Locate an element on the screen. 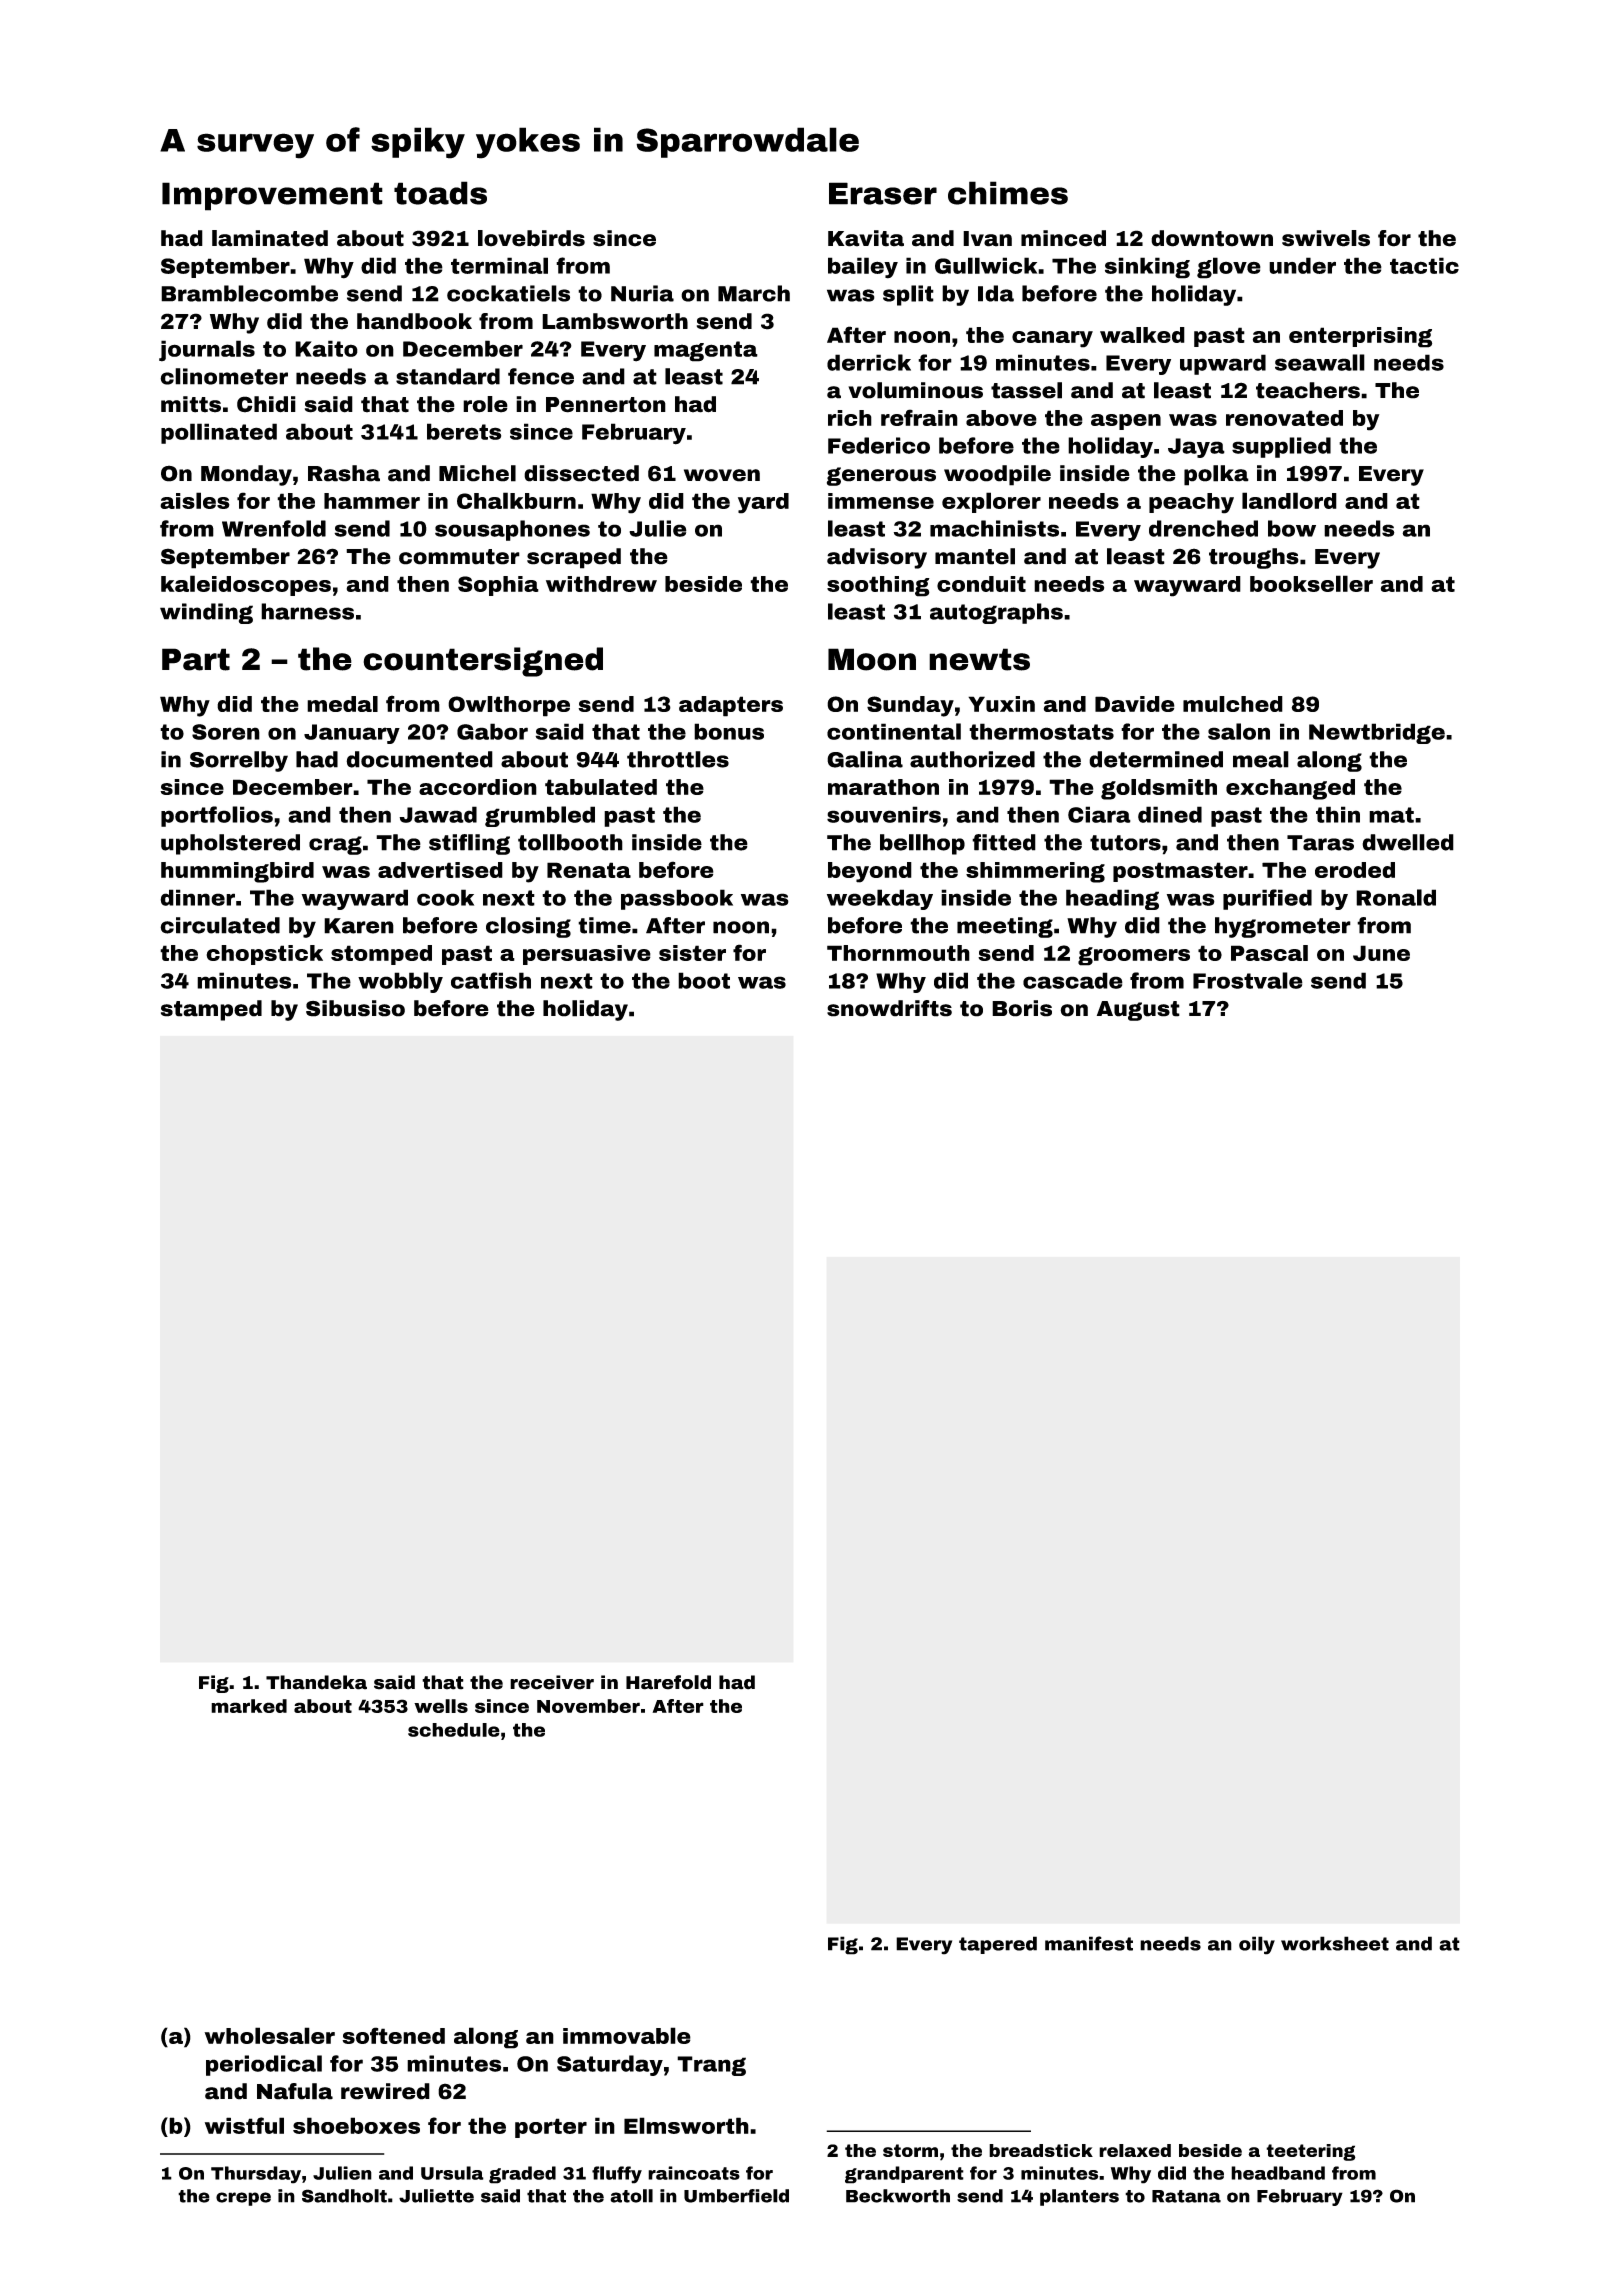  Harefold is located at coordinates (668, 1682).
